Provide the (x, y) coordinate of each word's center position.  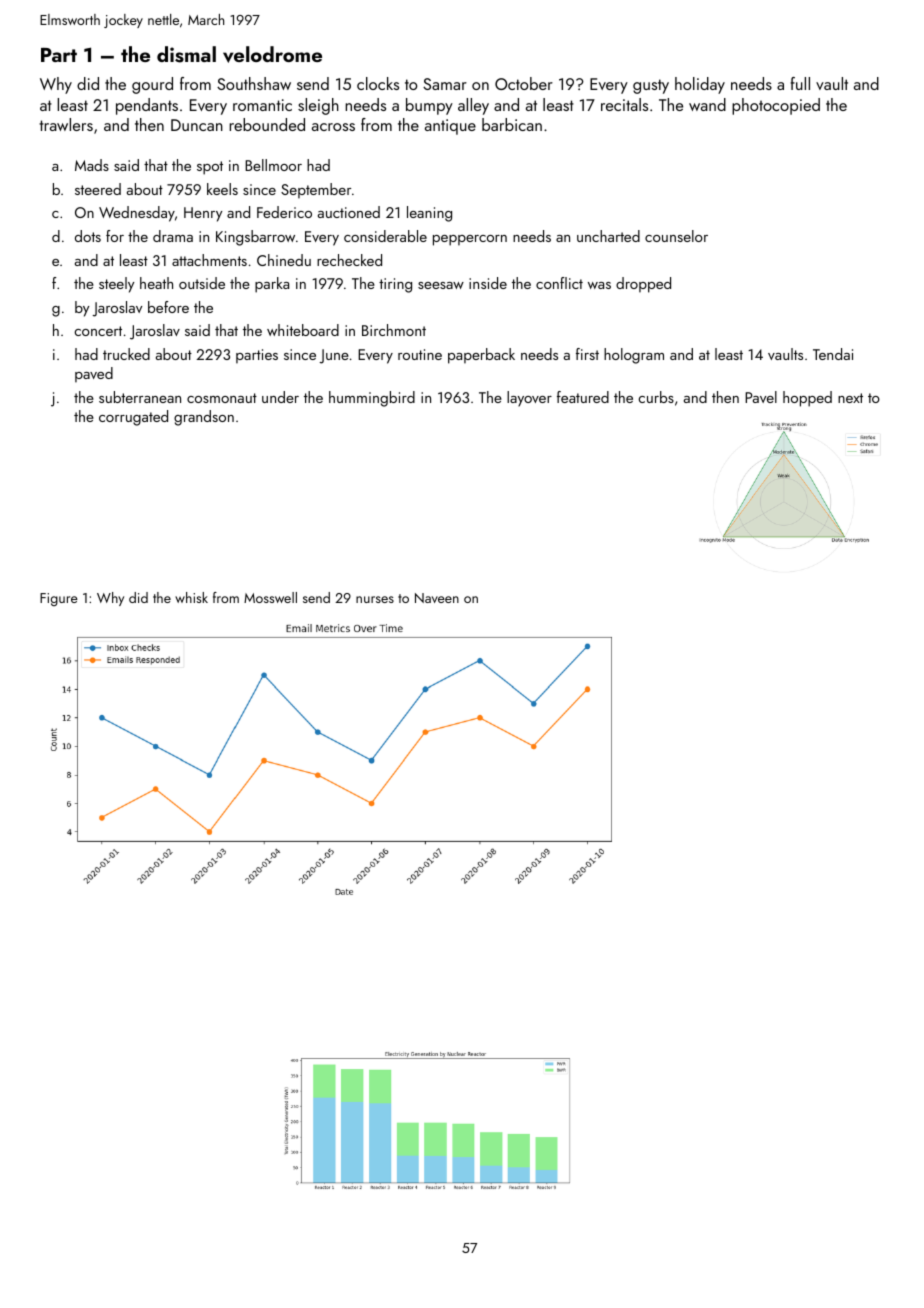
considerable (385, 236)
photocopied (776, 106)
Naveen (437, 598)
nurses (375, 599)
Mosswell (270, 597)
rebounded (267, 124)
